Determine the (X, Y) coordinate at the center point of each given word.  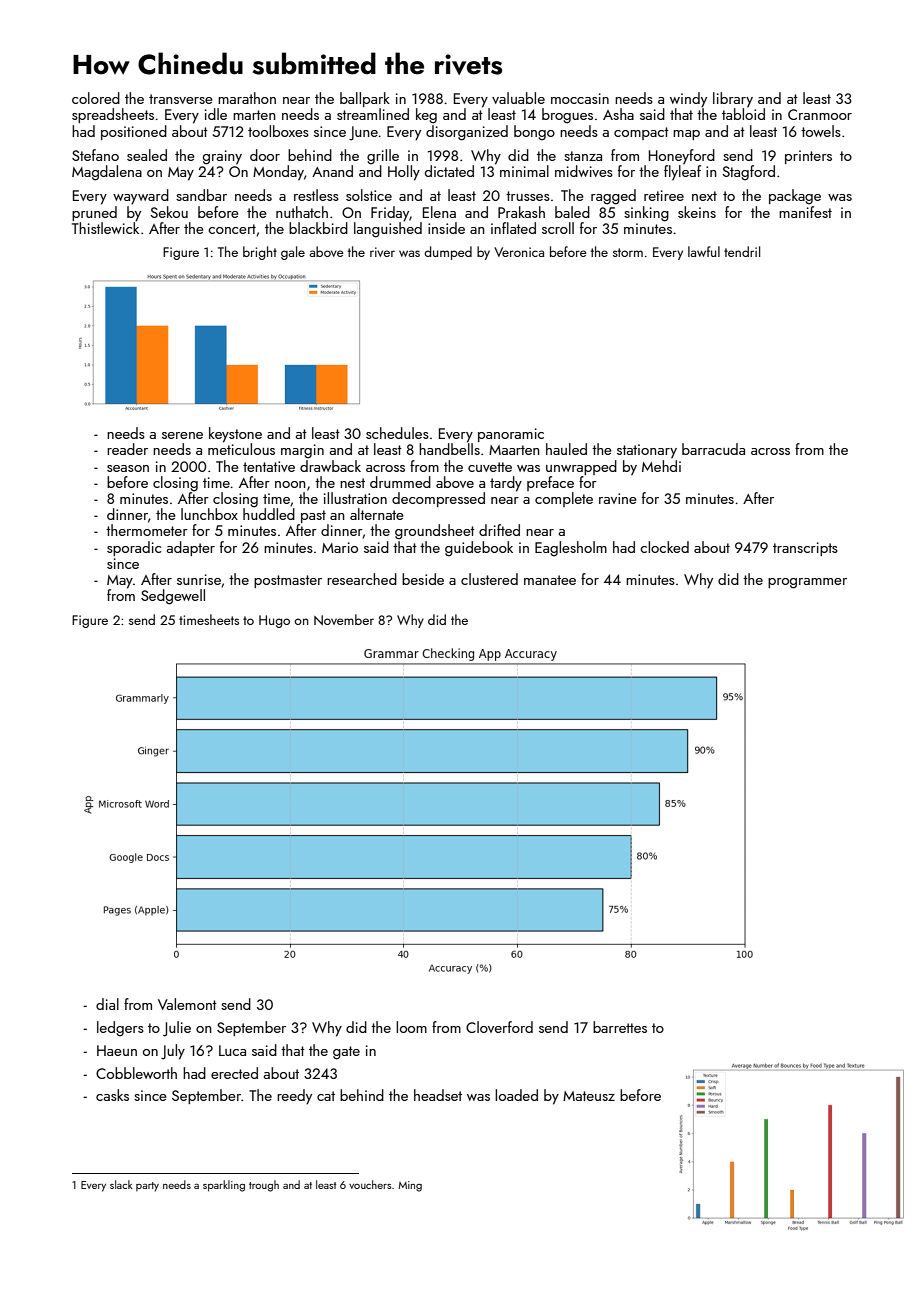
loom (411, 1027)
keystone (235, 435)
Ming (410, 1186)
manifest (805, 212)
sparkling (224, 1186)
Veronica (519, 252)
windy (688, 100)
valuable (518, 98)
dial (107, 1004)
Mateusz (589, 1096)
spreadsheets (113, 115)
